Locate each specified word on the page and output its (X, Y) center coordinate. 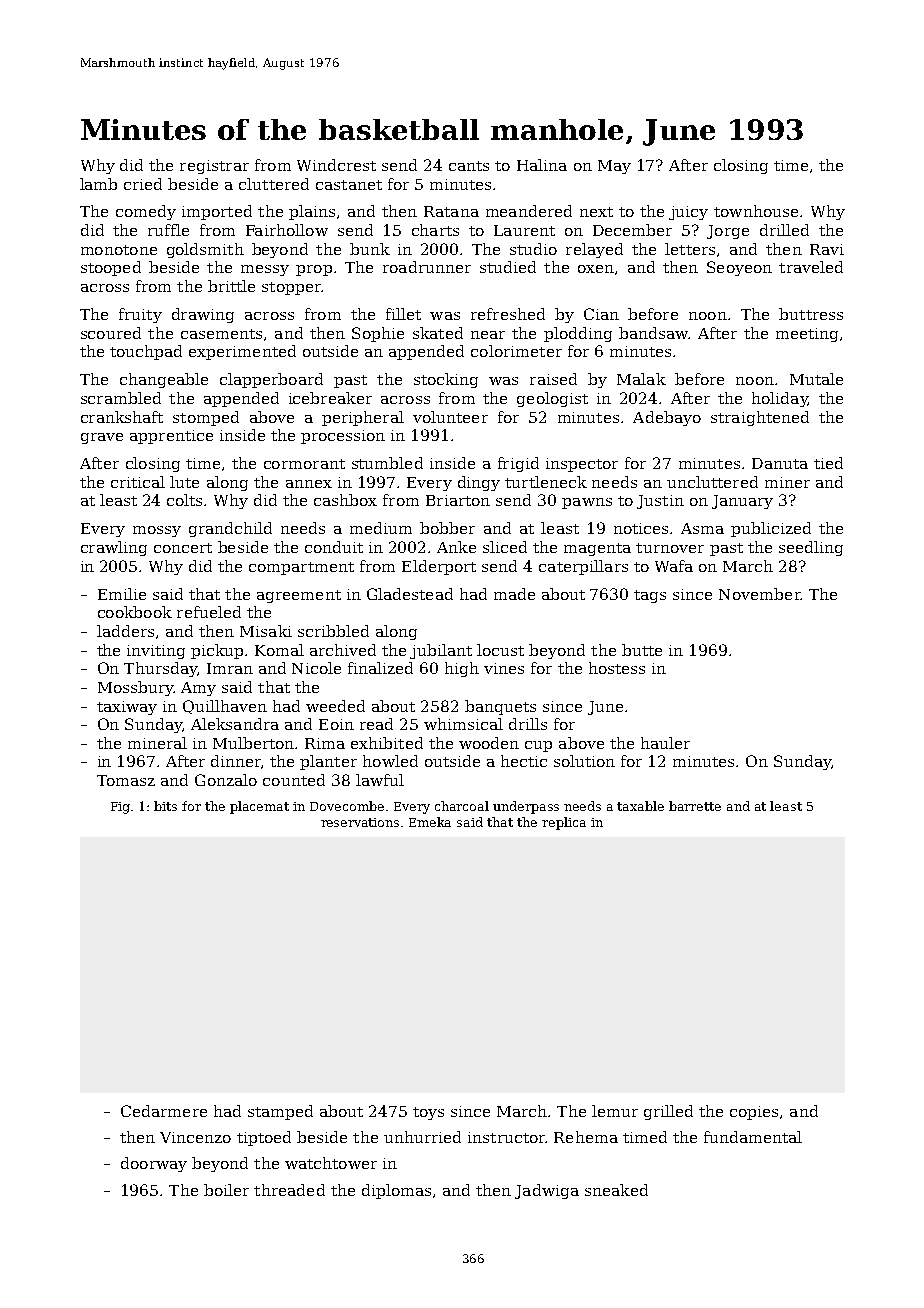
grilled (668, 1112)
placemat (259, 807)
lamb (98, 184)
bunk (370, 249)
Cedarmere (164, 1111)
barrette (695, 806)
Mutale (816, 379)
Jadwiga (547, 1191)
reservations (360, 822)
